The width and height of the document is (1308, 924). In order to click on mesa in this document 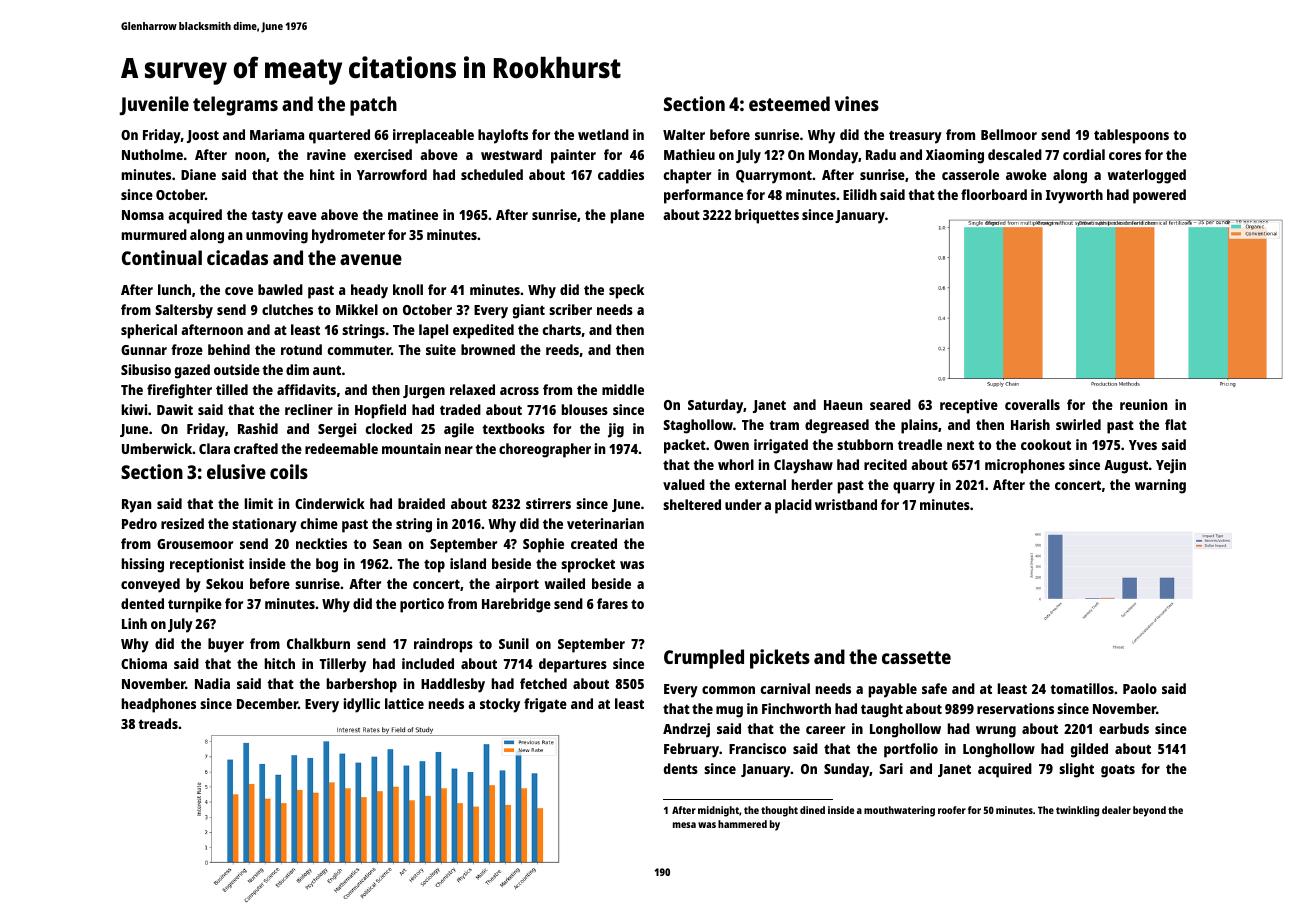, I will do `click(684, 825)`.
